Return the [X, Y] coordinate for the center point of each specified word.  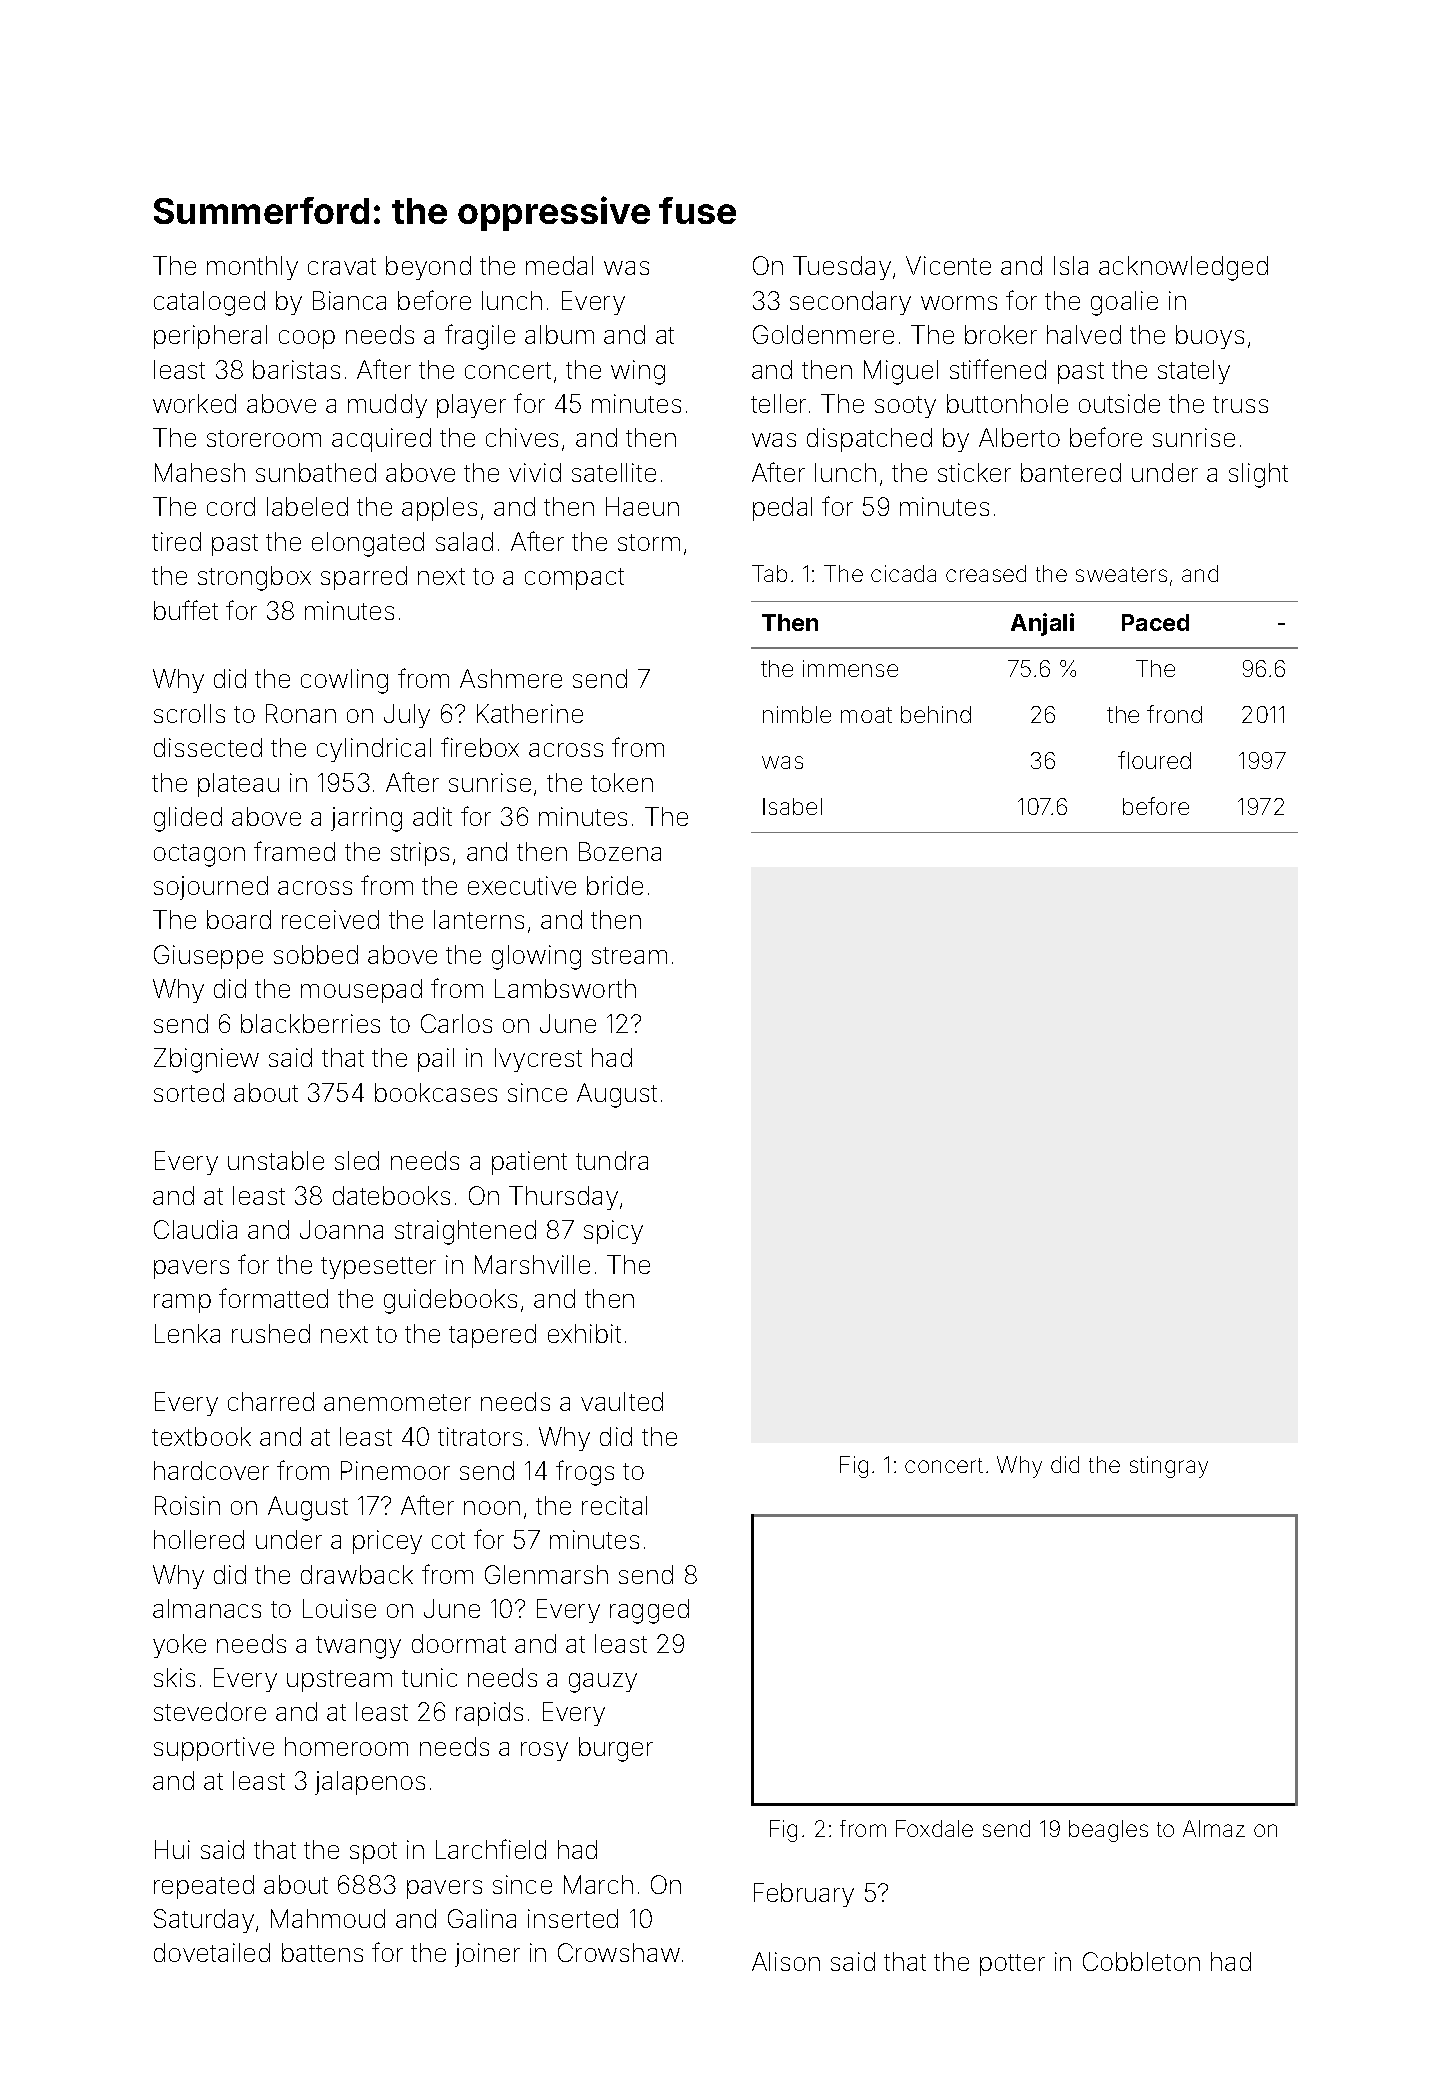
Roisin [187, 1505]
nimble [797, 714]
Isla [1071, 265]
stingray [1169, 1467]
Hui [172, 1849]
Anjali [1042, 624]
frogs [585, 1473]
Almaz [1214, 1828]
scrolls [189, 713]
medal [559, 265]
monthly [252, 268]
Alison [786, 1961]
